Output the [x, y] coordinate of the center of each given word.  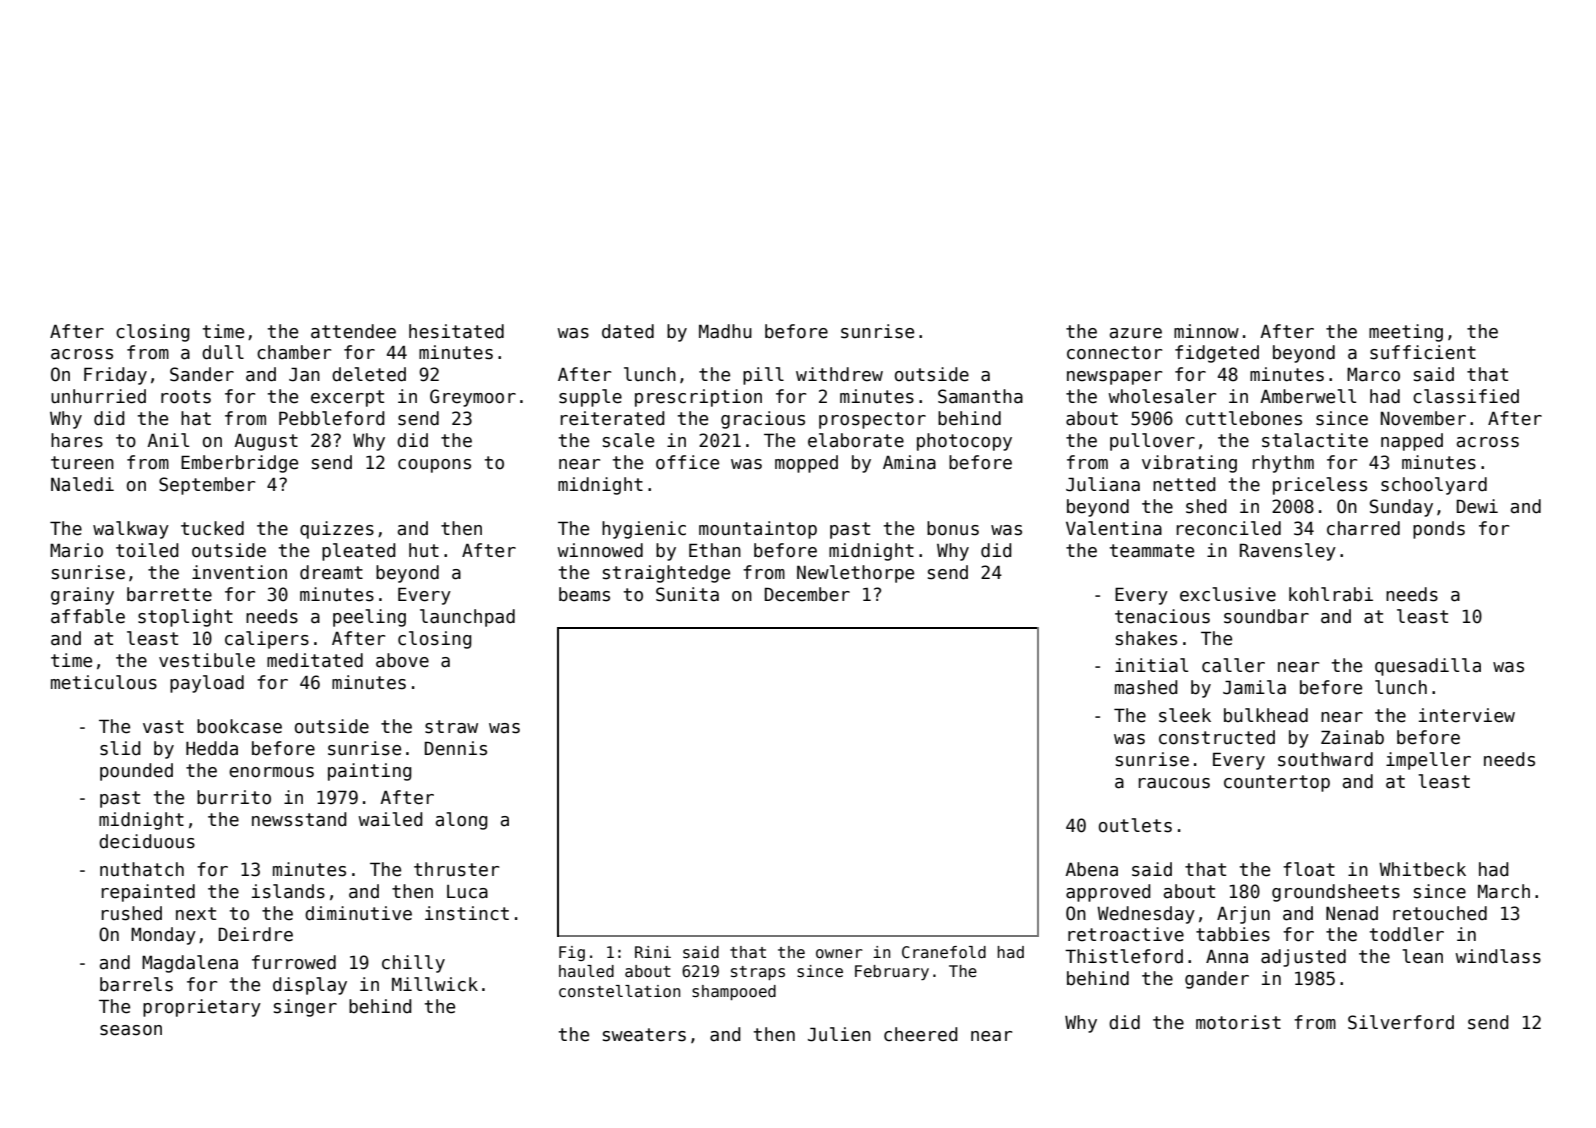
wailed [390, 819]
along [462, 821]
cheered [921, 1034]
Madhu [725, 331]
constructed [1217, 737]
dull [223, 352]
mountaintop [758, 530]
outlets [1135, 825]
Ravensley [1288, 552]
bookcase [239, 726]
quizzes [337, 530]
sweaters [644, 1035]
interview [1467, 715]
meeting [1406, 333]
